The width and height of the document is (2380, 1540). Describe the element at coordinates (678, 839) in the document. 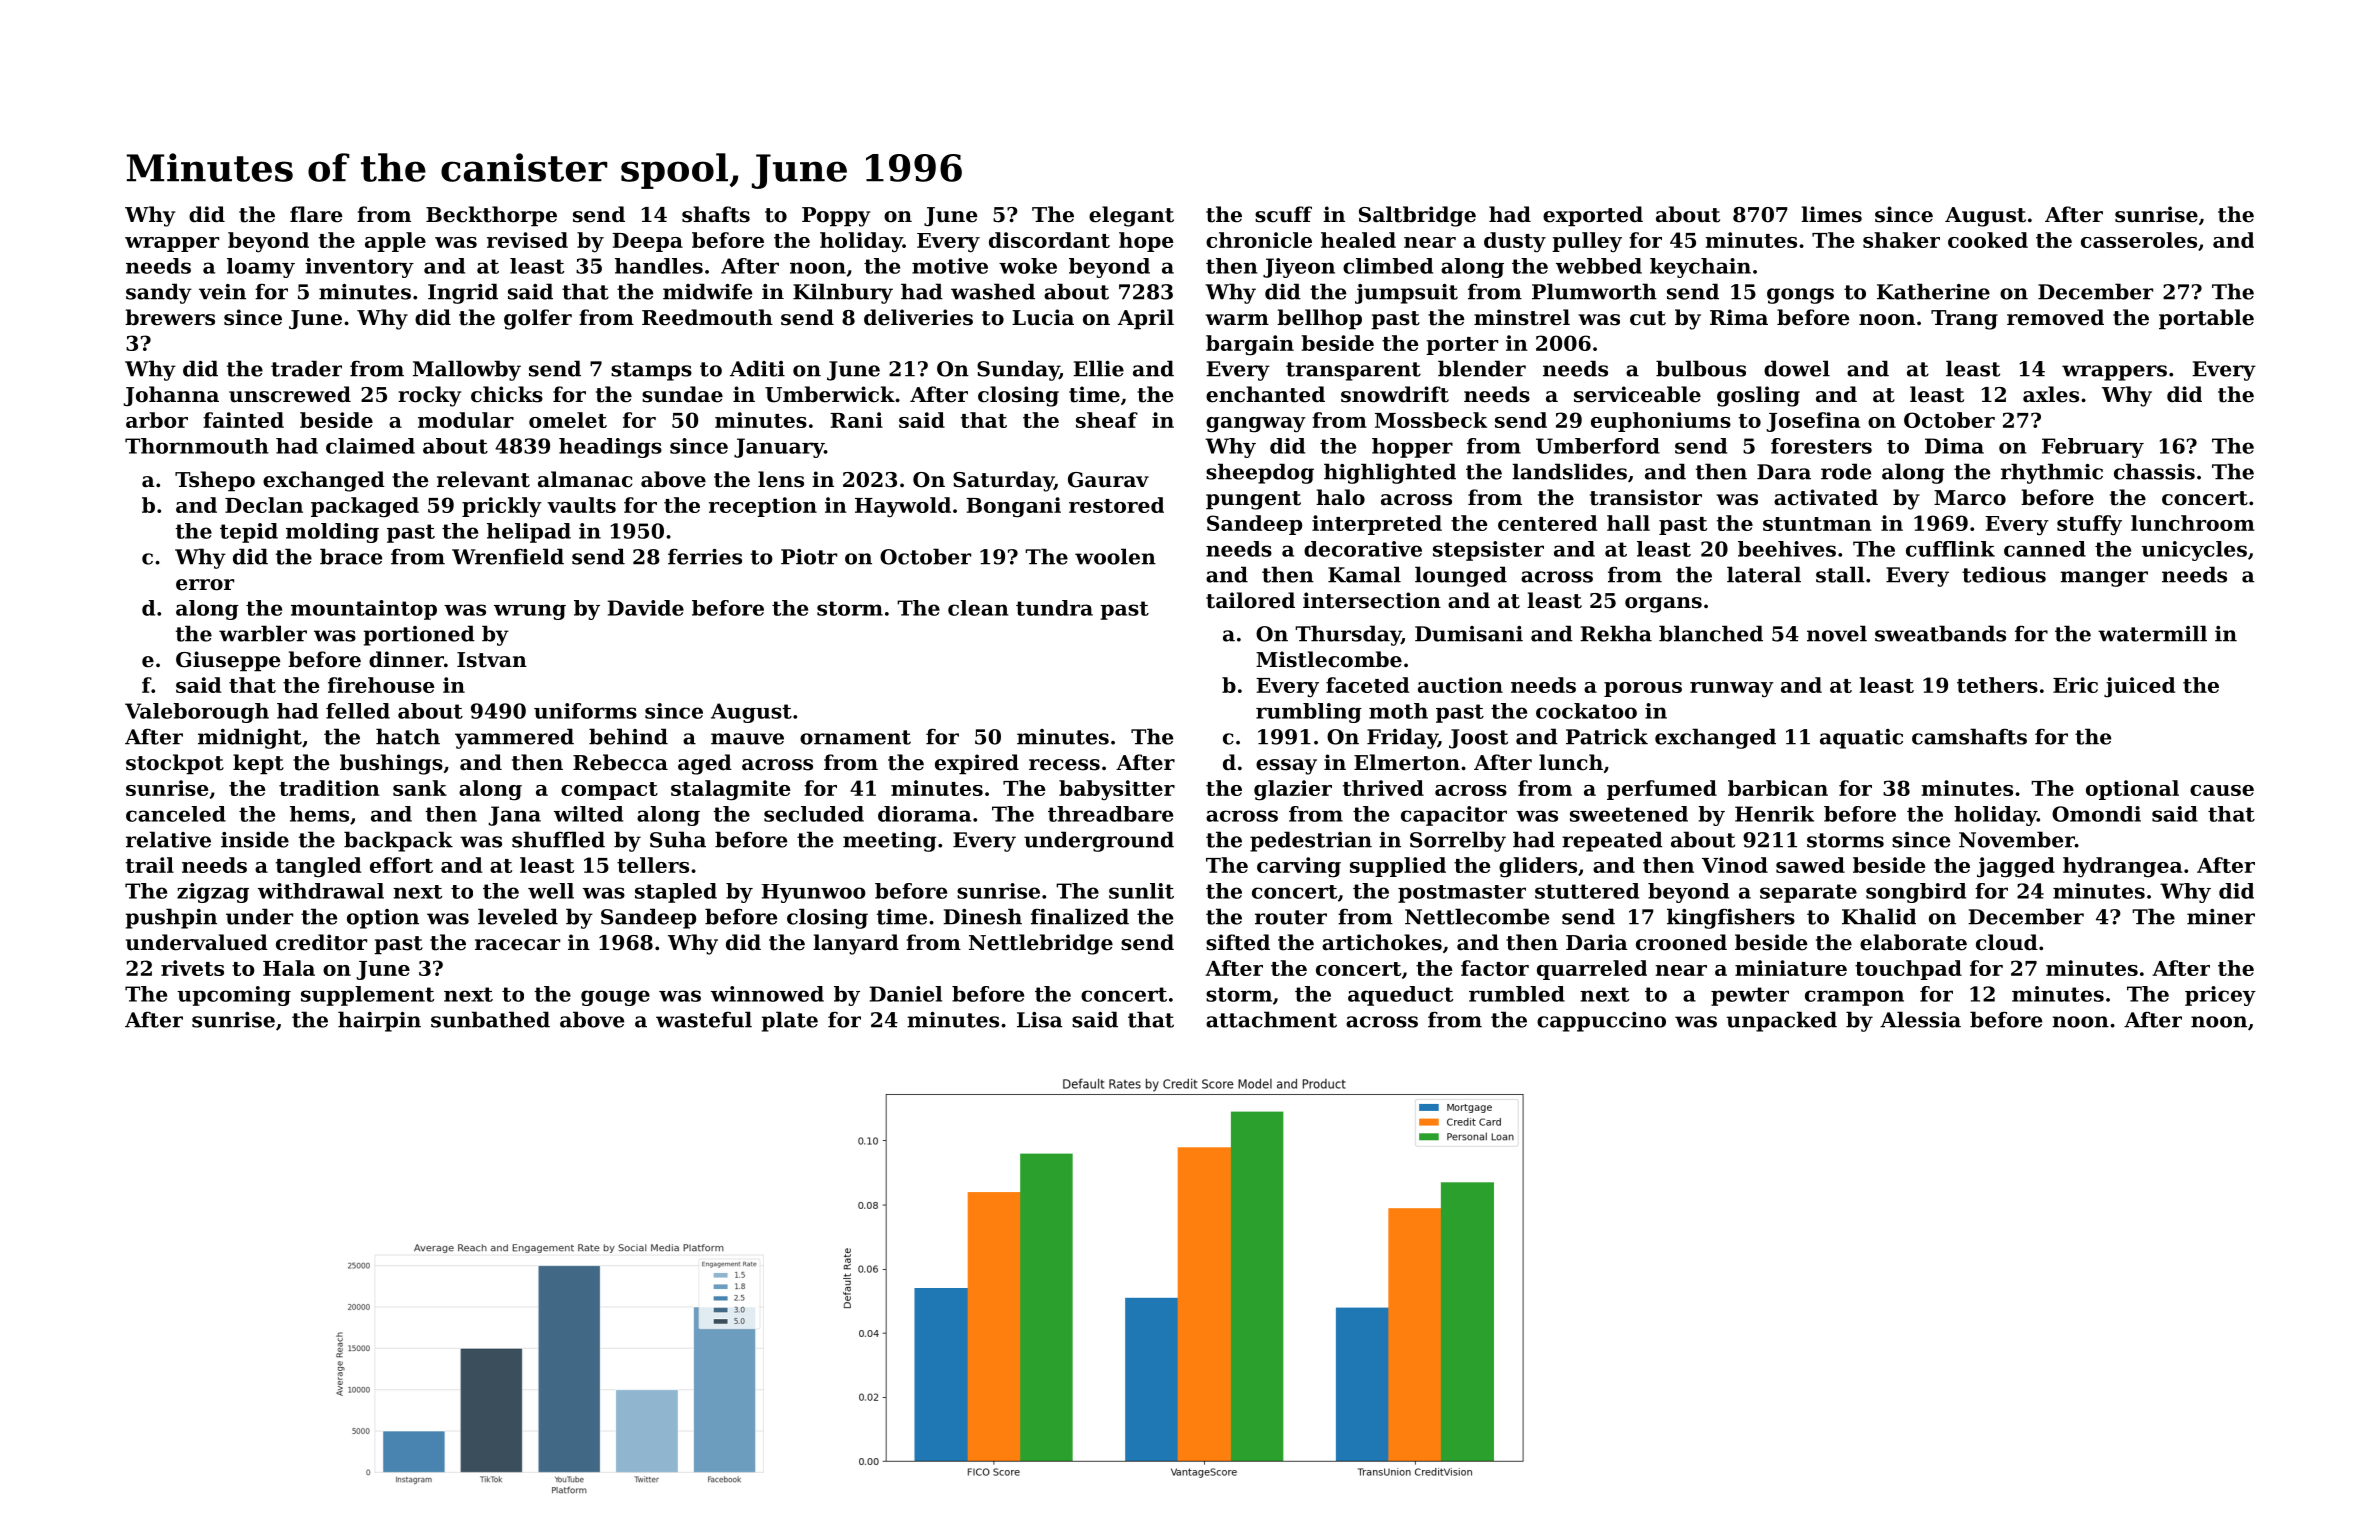

I see `Suha` at that location.
